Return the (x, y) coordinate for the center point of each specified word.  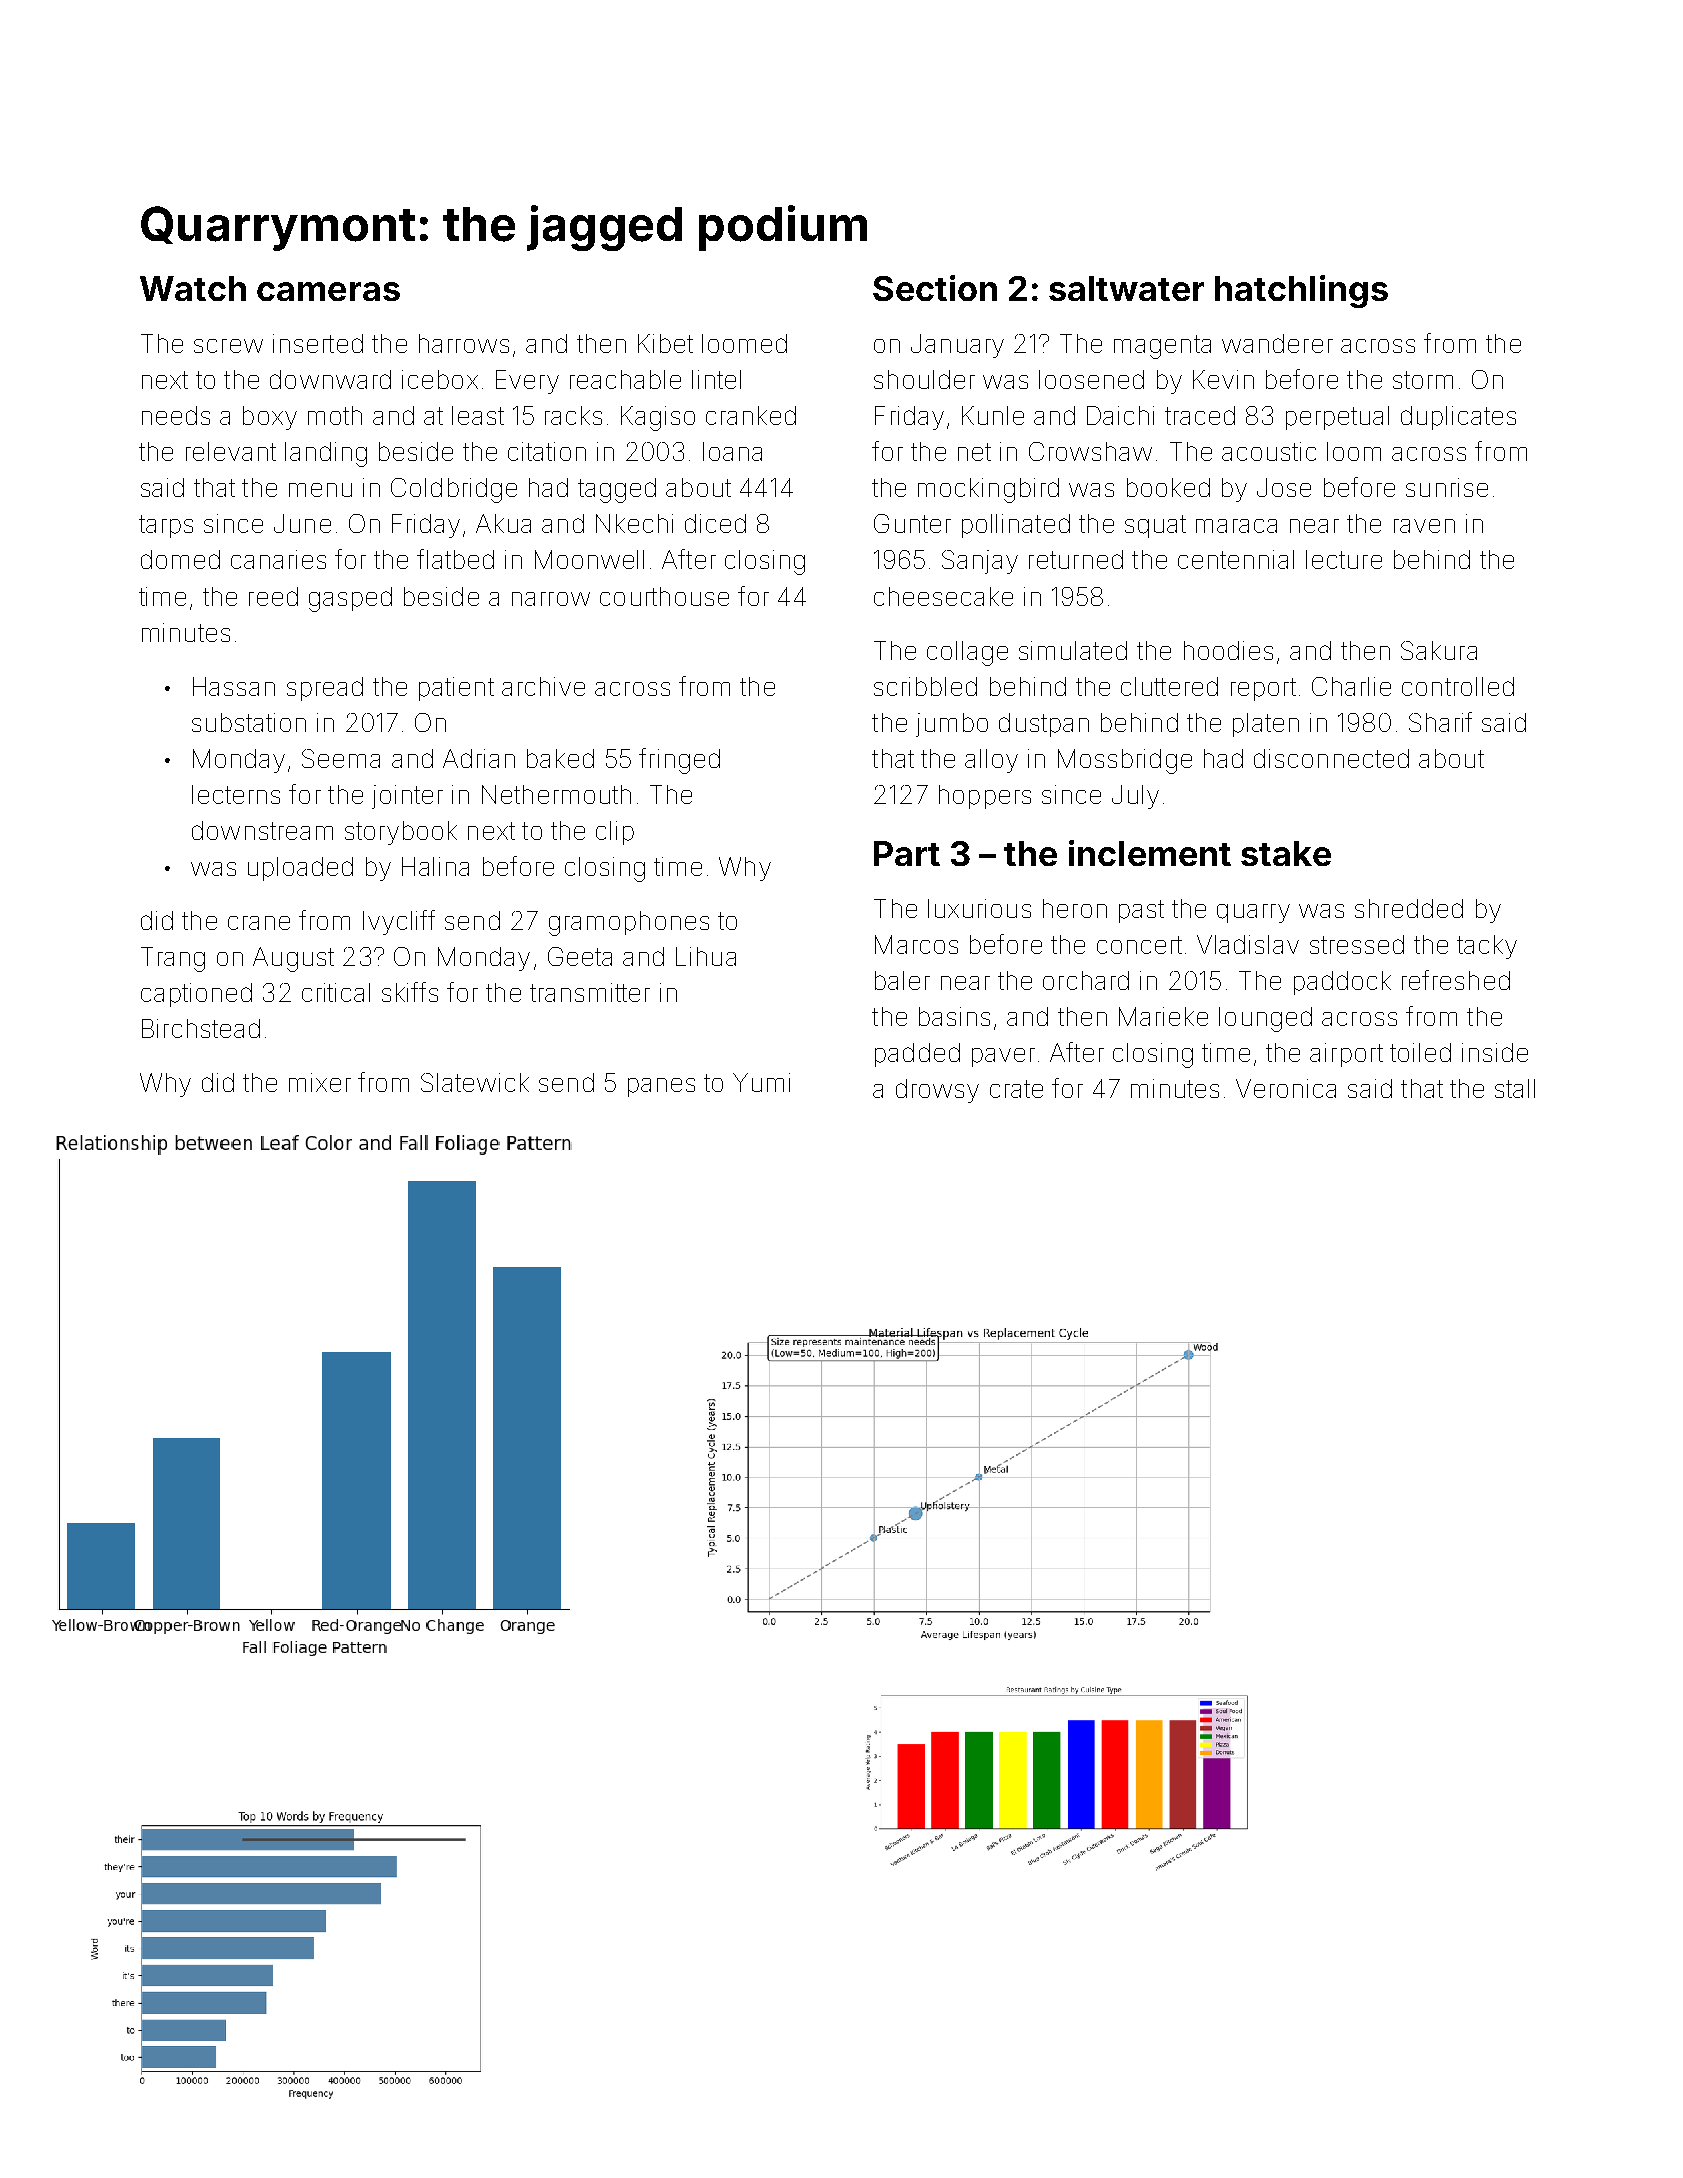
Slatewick (475, 1082)
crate (1016, 1089)
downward (330, 379)
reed (273, 596)
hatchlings (1301, 291)
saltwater (1126, 288)
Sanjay (980, 562)
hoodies (1228, 650)
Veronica (1286, 1088)
